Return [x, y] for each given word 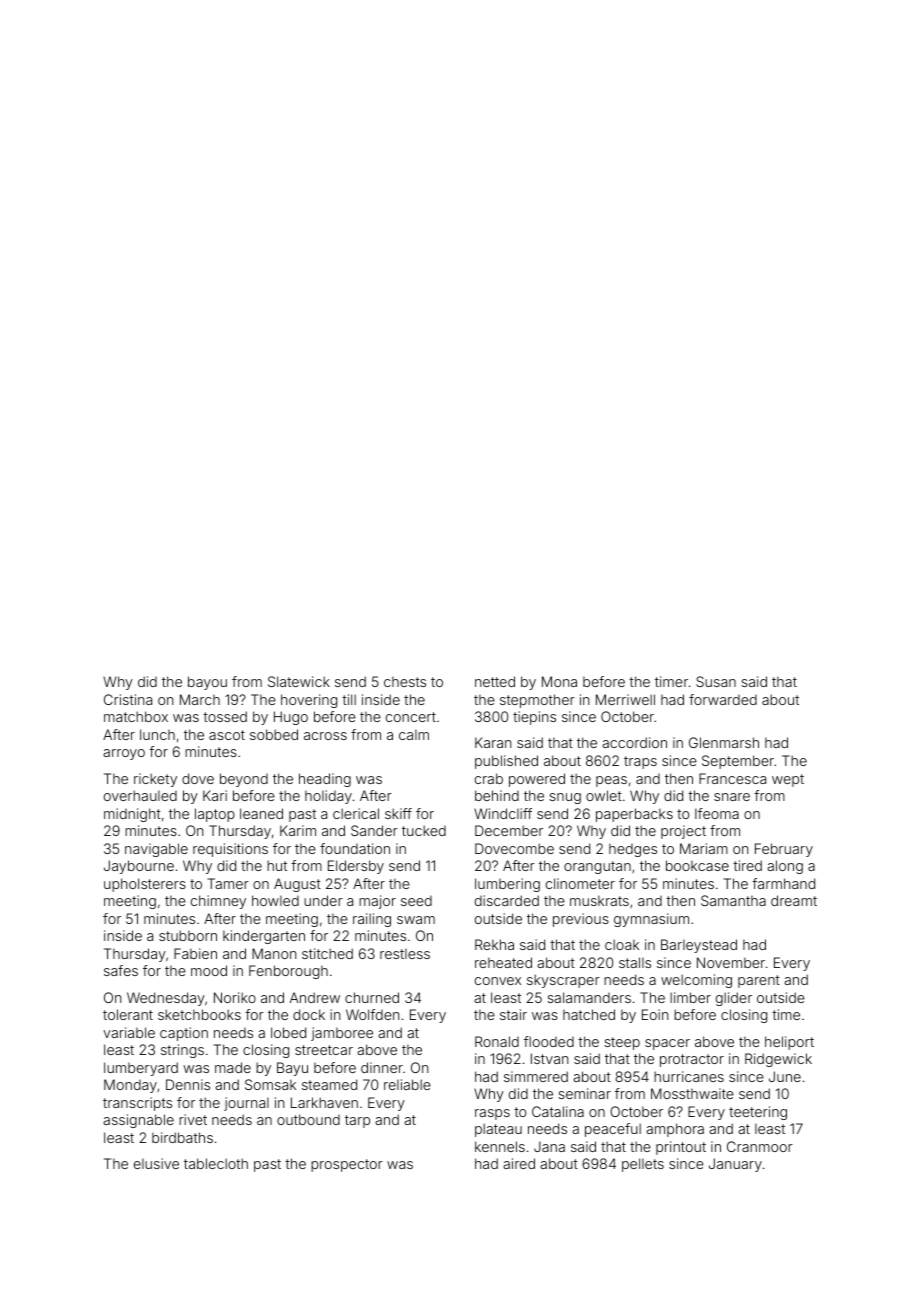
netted [495, 681]
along [785, 867]
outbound [308, 1119]
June [785, 1076]
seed [416, 901]
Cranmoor [760, 1146]
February [784, 850]
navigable [156, 850]
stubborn [188, 935]
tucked [424, 830]
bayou [207, 683]
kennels [500, 1146]
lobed [288, 1032]
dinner [382, 1067]
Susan [716, 681]
